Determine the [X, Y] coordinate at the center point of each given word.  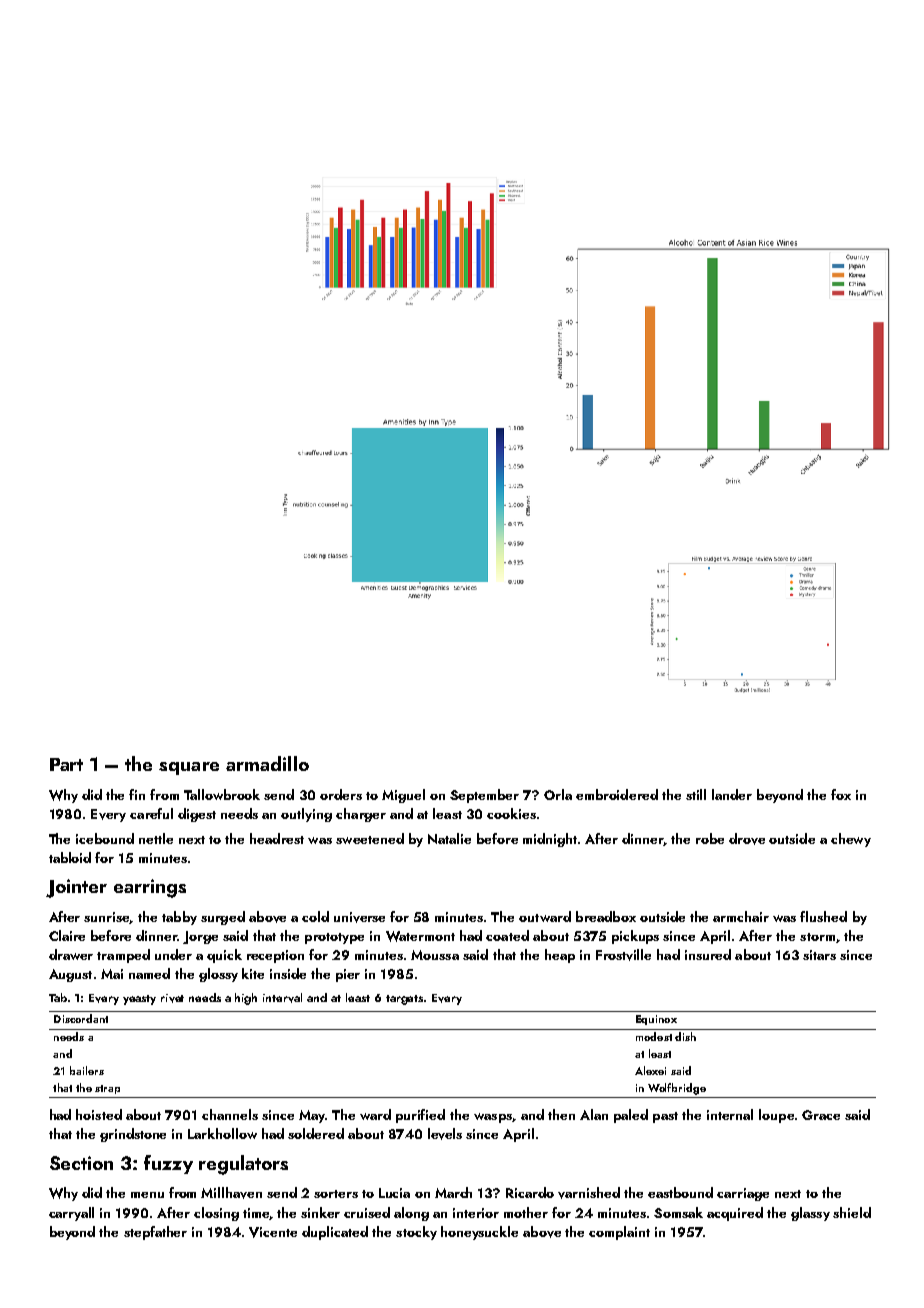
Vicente [273, 1232]
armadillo [267, 763]
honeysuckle [479, 1233]
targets [404, 1000]
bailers [87, 1070]
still [696, 794]
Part [66, 764]
